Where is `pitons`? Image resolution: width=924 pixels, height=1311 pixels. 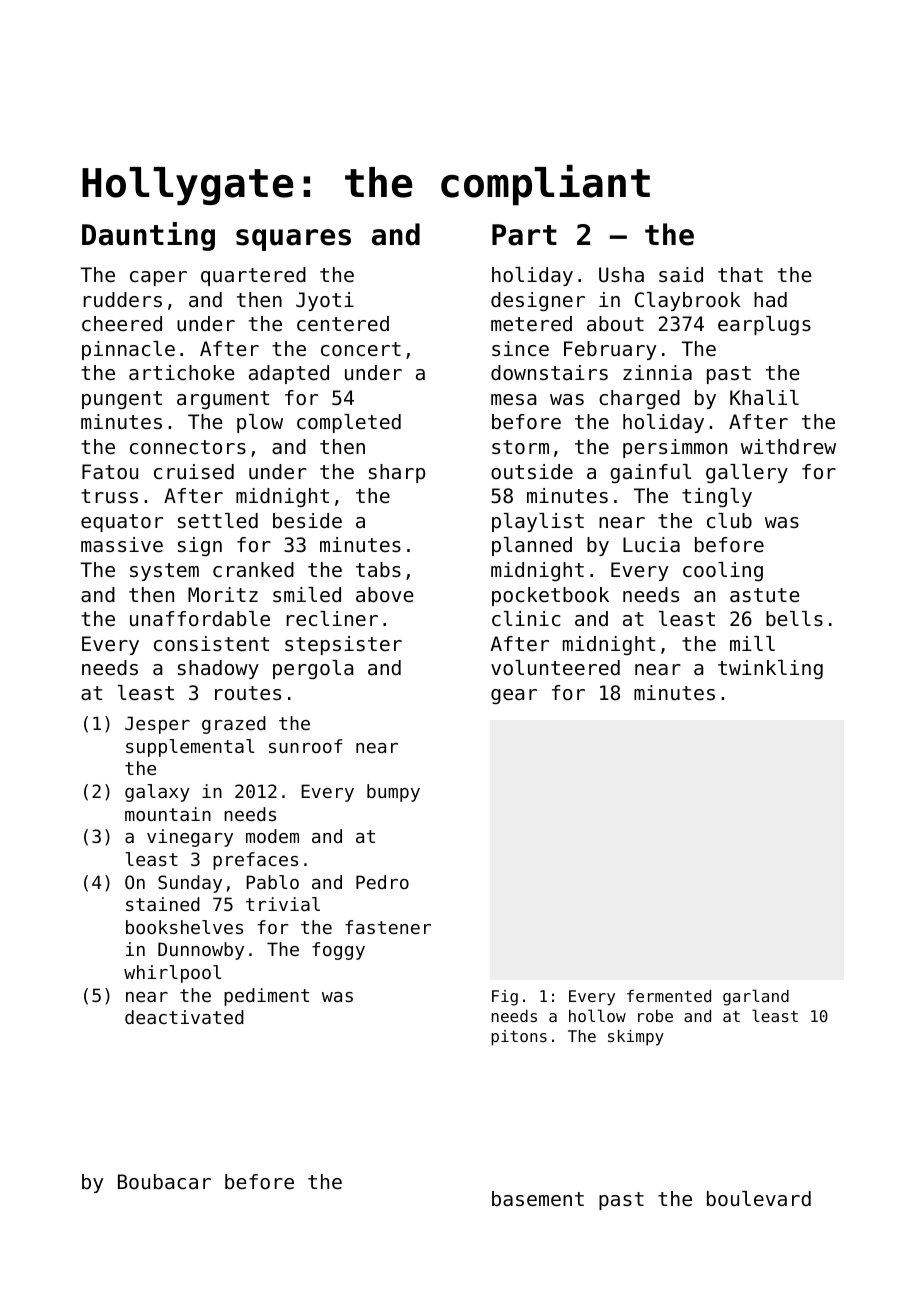 pitons is located at coordinates (519, 1038).
